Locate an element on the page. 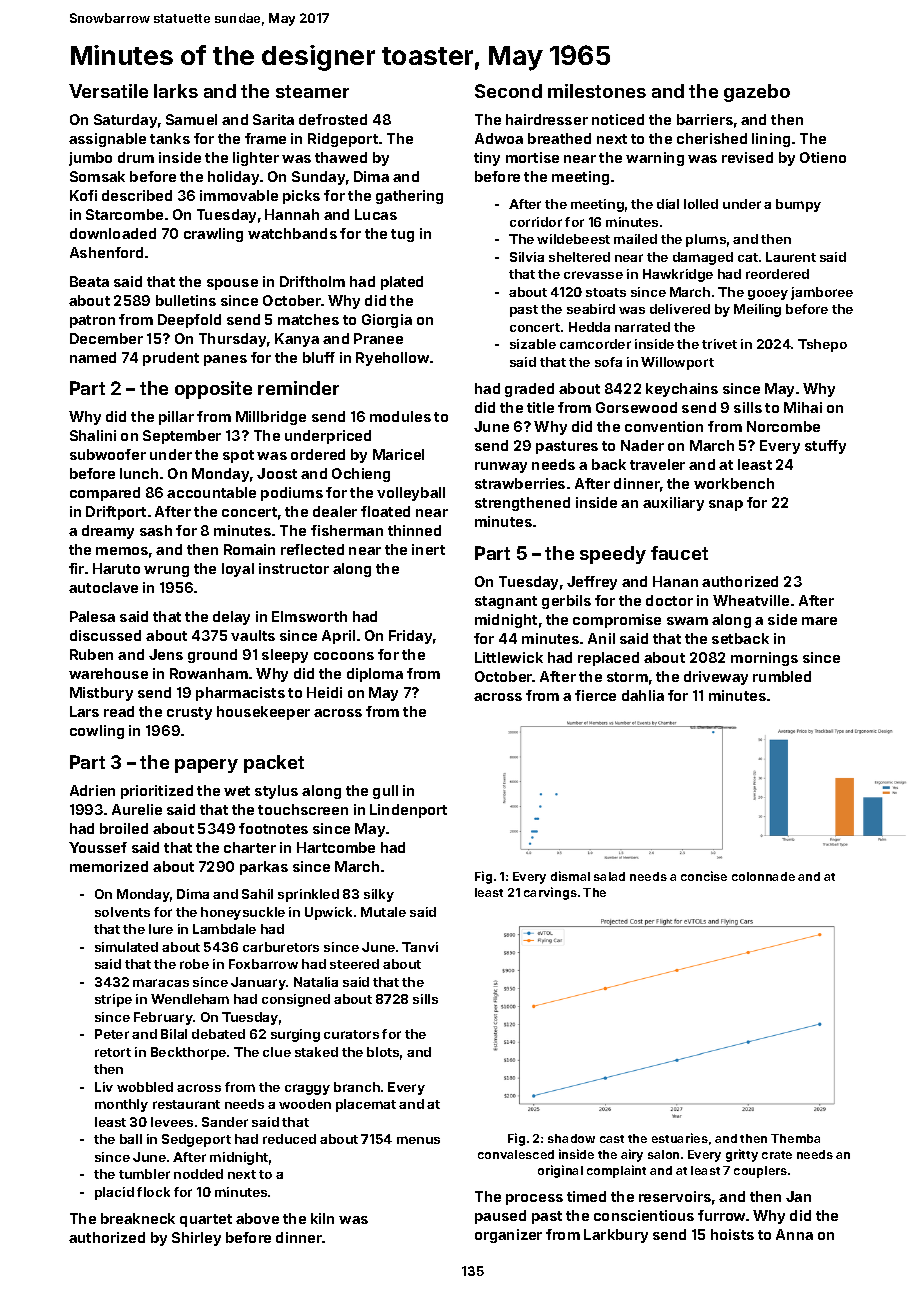 The image size is (924, 1308). lighter is located at coordinates (256, 159).
